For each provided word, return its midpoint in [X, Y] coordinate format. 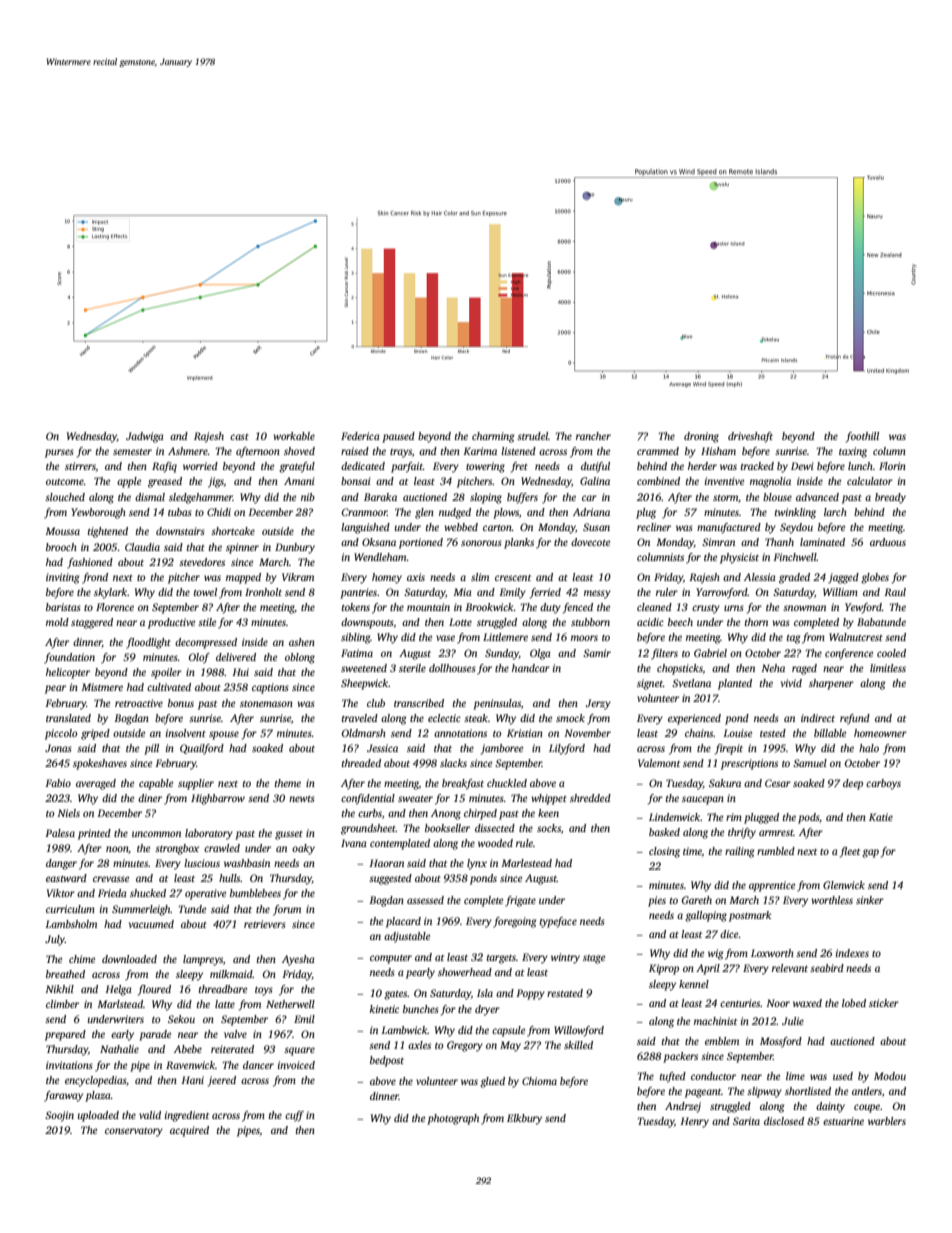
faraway [63, 1096]
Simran [718, 542]
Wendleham [380, 557]
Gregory [465, 1046]
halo [869, 748]
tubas [180, 512]
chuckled [507, 783]
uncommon [156, 834]
